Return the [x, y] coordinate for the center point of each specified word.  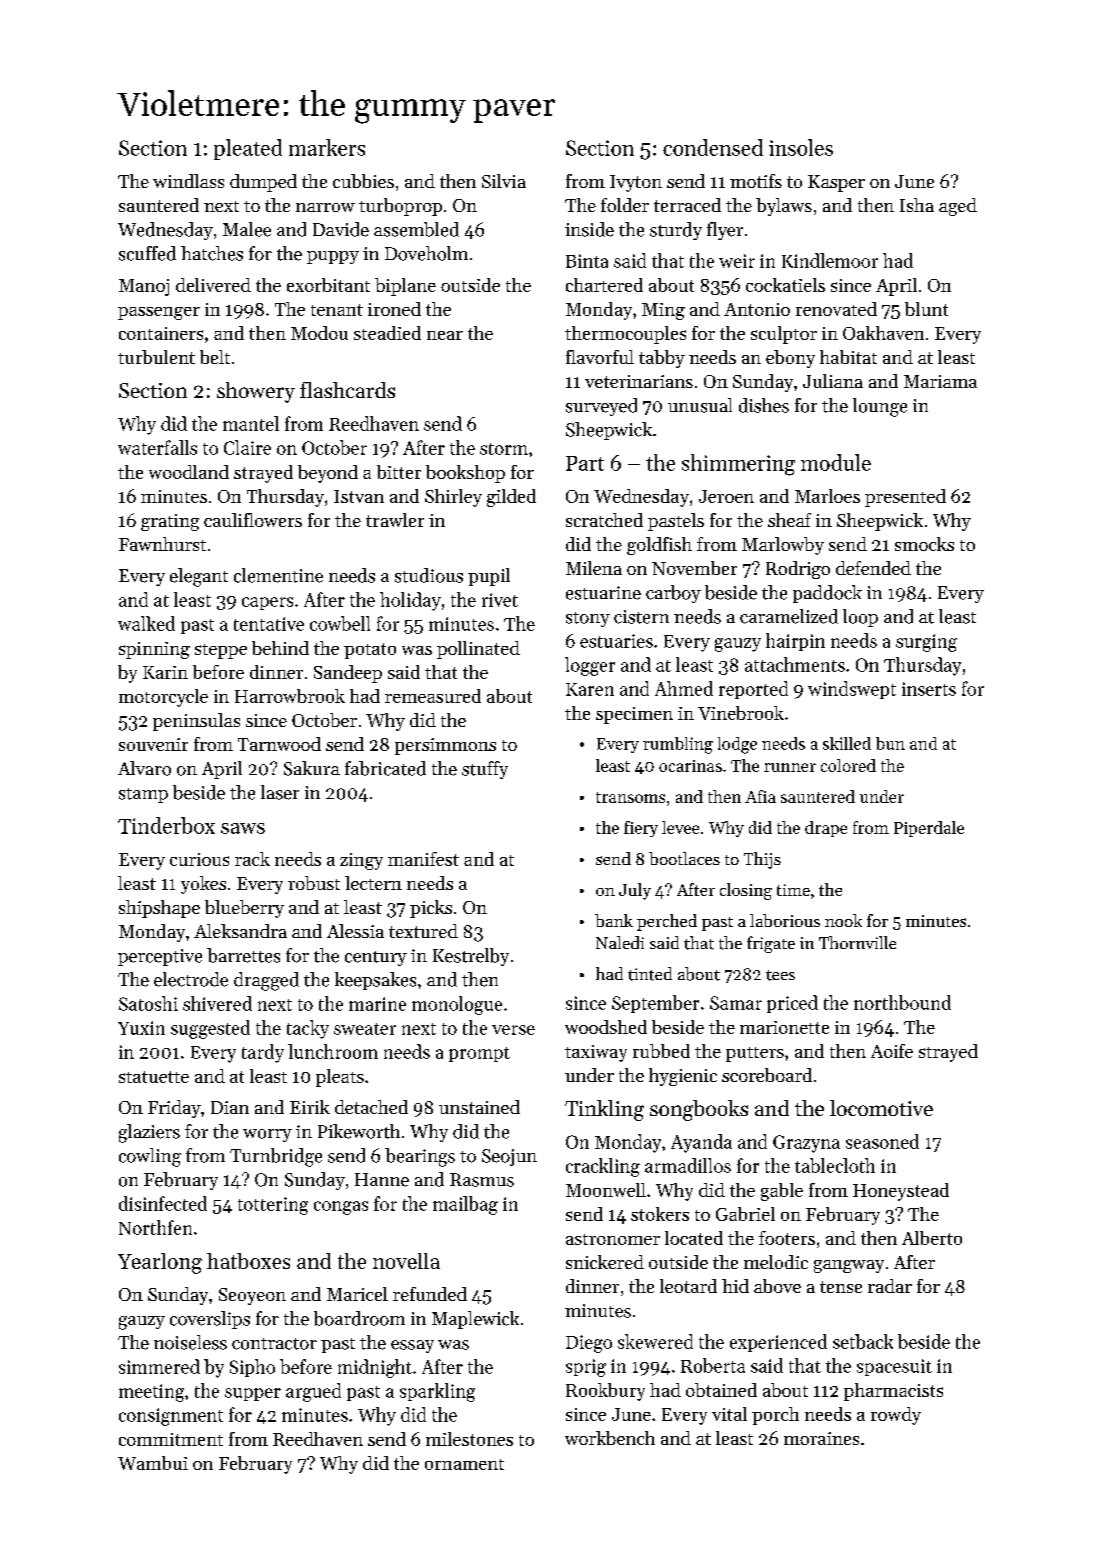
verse [513, 1030]
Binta [587, 261]
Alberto [932, 1238]
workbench [610, 1438]
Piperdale [929, 829]
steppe [221, 651]
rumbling [678, 745]
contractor [274, 1344]
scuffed [147, 253]
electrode [191, 979]
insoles [801, 147]
